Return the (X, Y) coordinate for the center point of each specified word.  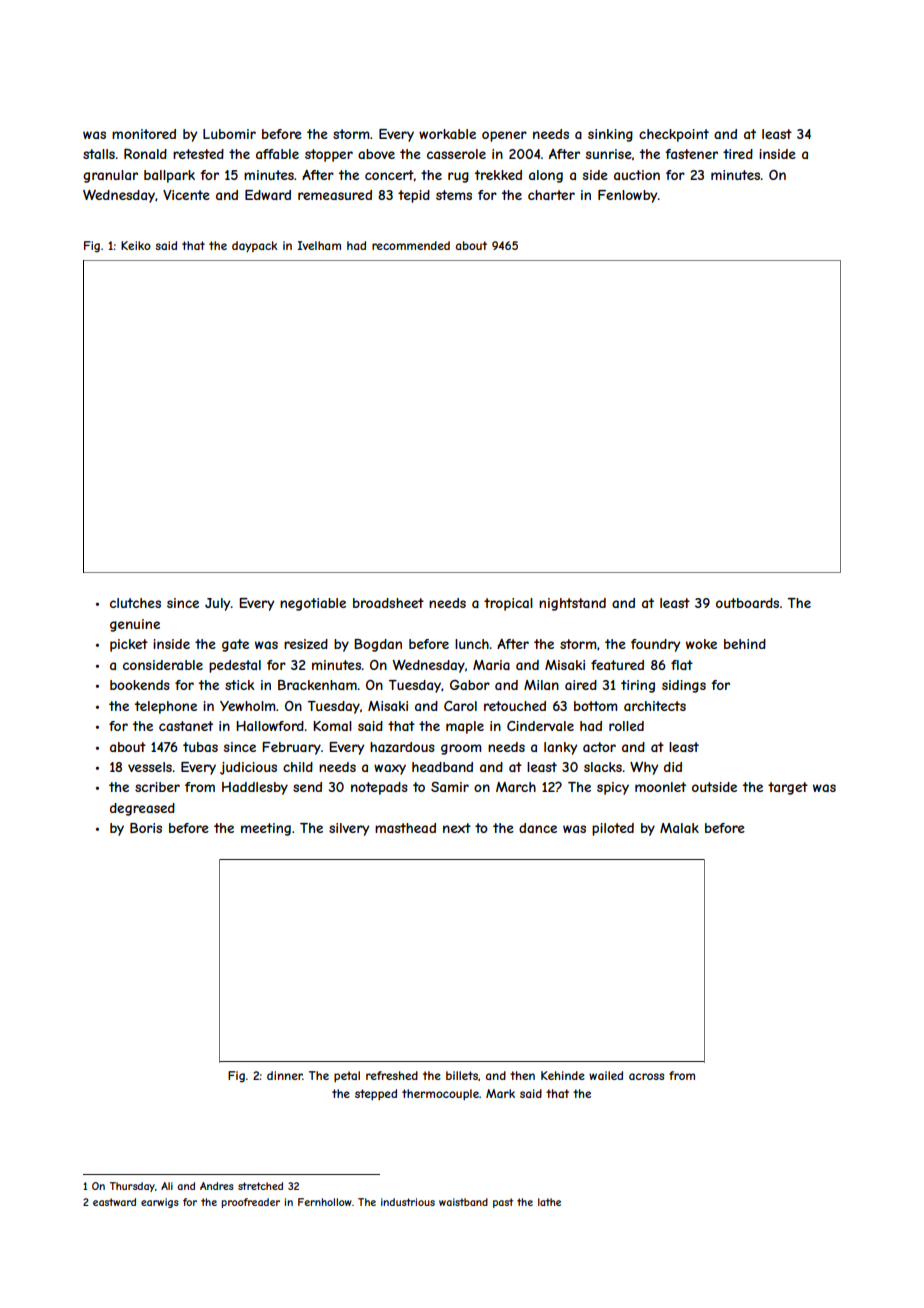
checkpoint (674, 135)
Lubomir (229, 134)
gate (235, 645)
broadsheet (388, 603)
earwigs (160, 1203)
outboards (747, 603)
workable (447, 134)
